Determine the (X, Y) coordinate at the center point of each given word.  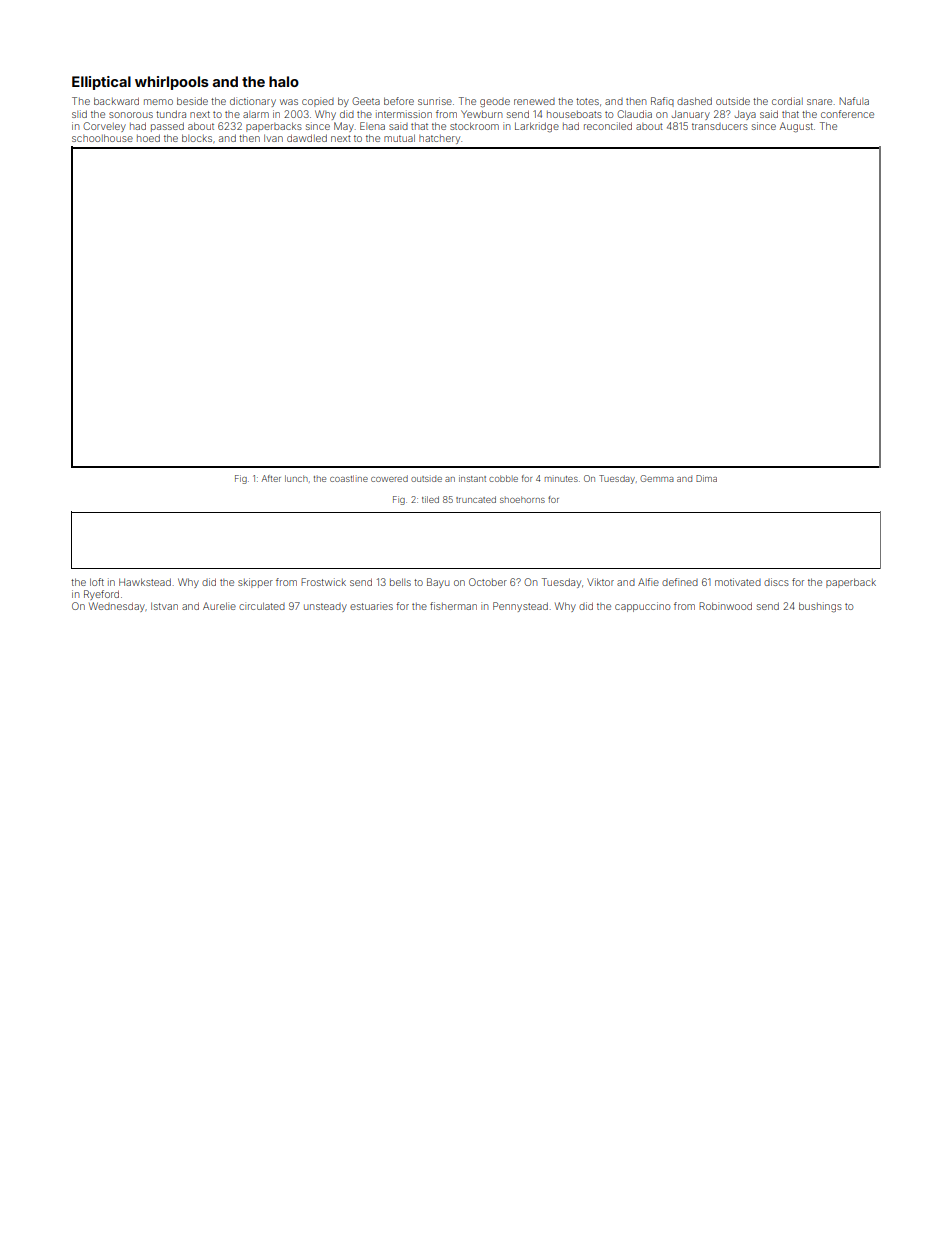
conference (847, 114)
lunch (296, 478)
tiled (430, 499)
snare (819, 102)
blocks (197, 138)
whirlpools (172, 83)
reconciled (608, 126)
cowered (389, 478)
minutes (561, 479)
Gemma (657, 478)
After (271, 478)
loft (97, 582)
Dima (706, 478)
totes (587, 101)
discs (776, 582)
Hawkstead (145, 582)
